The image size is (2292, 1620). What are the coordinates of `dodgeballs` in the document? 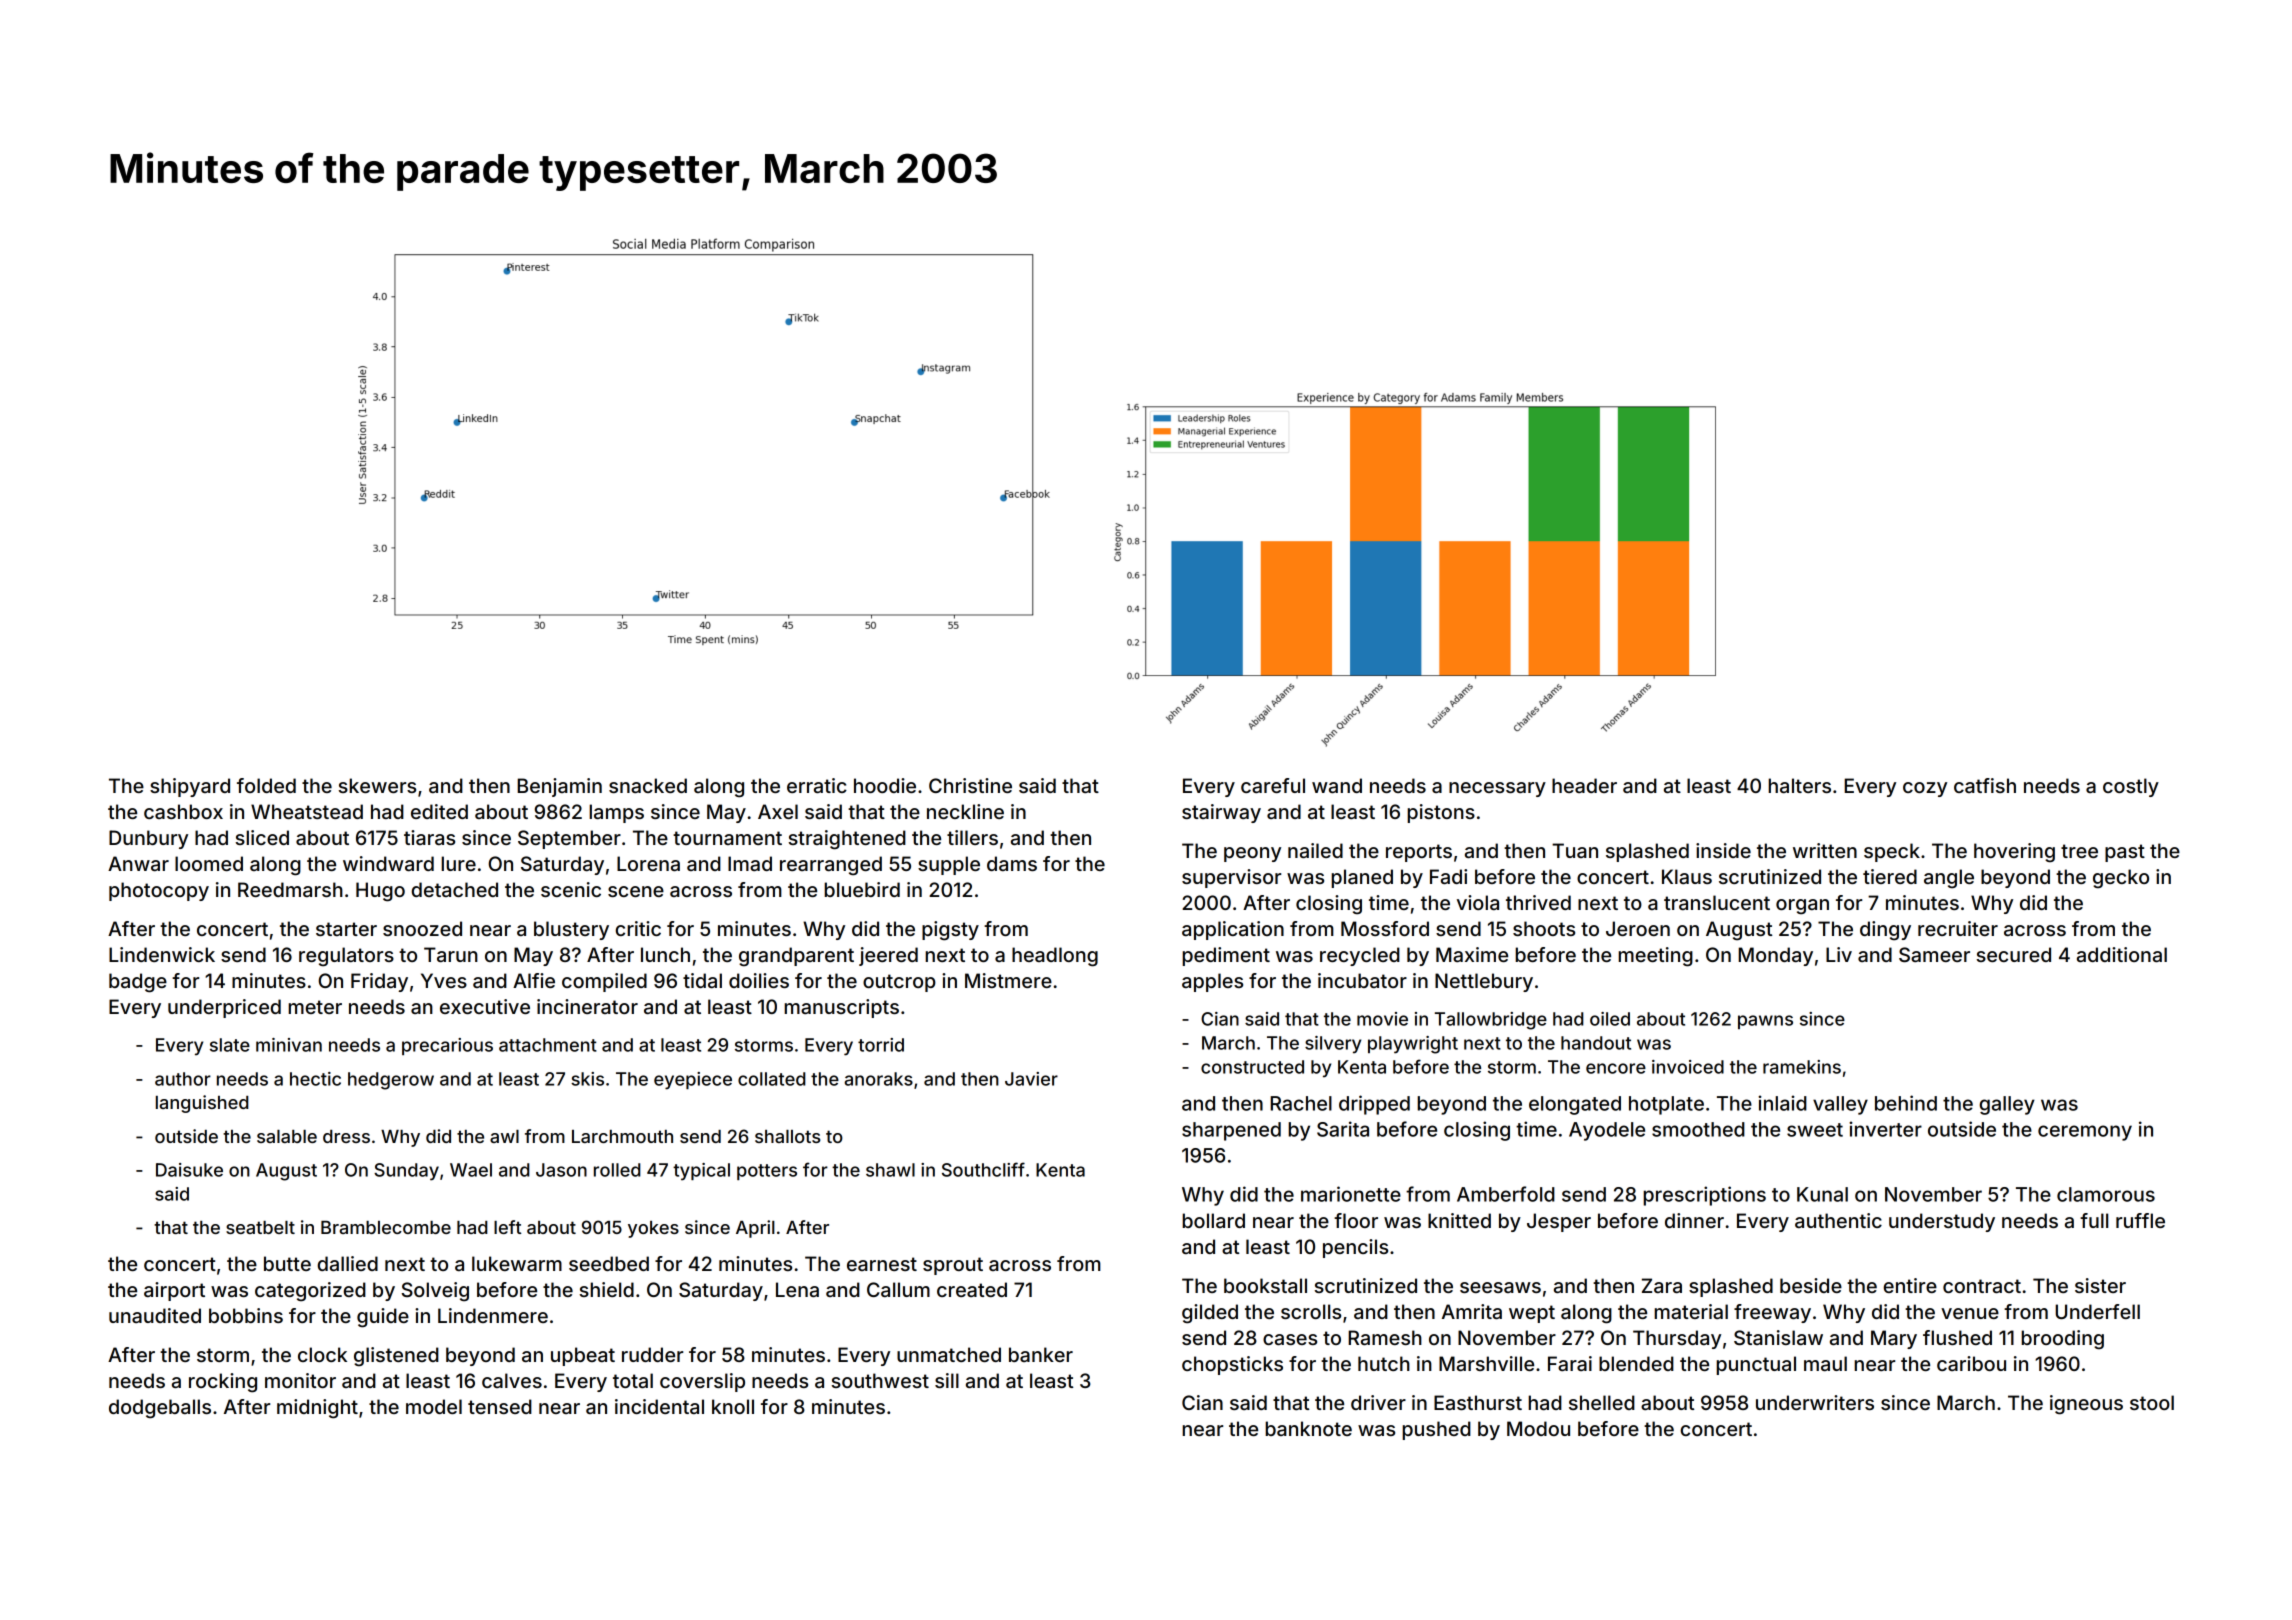 It's located at (160, 1409).
